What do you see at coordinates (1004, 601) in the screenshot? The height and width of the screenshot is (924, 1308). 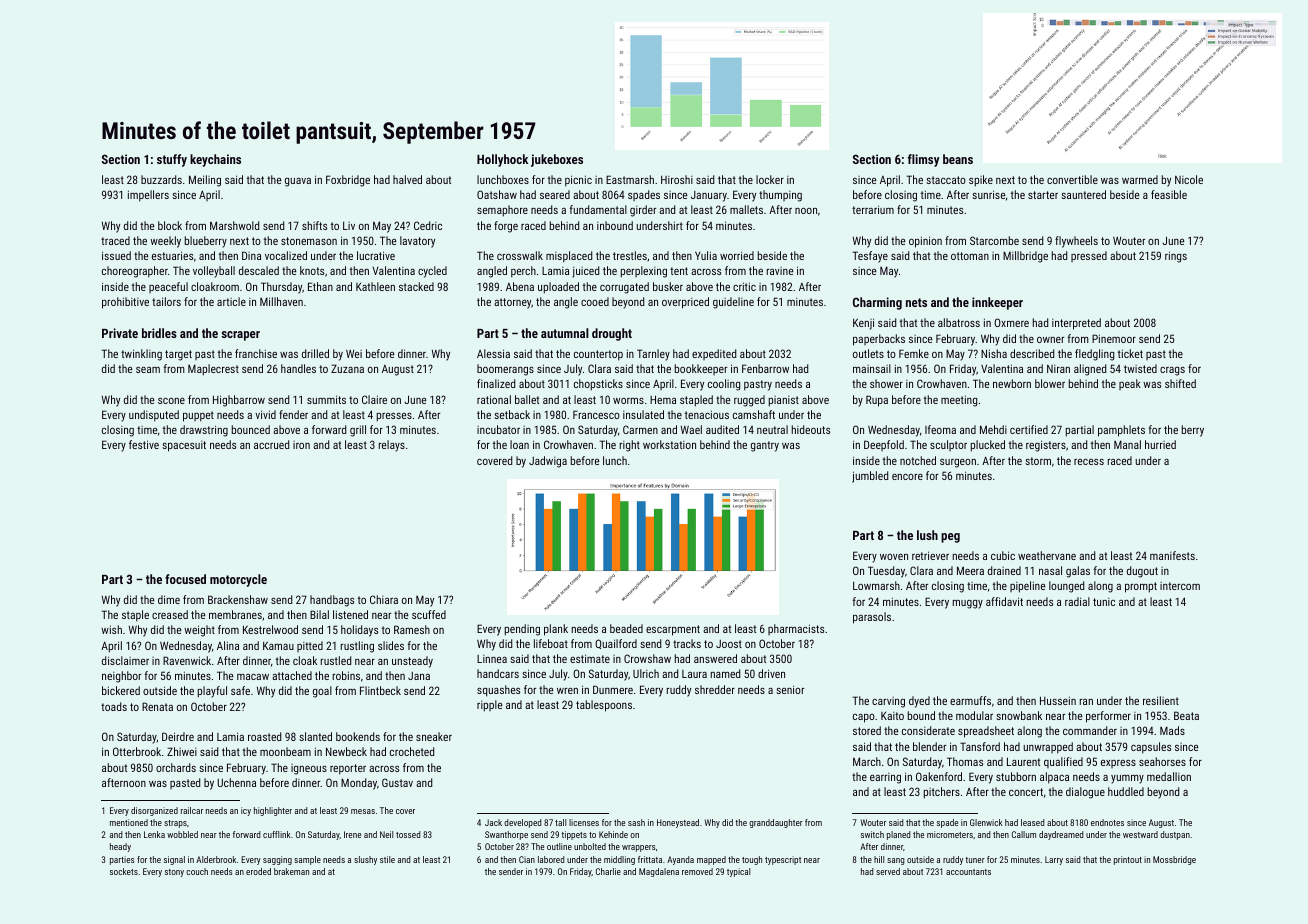 I see `affidavit` at bounding box center [1004, 601].
